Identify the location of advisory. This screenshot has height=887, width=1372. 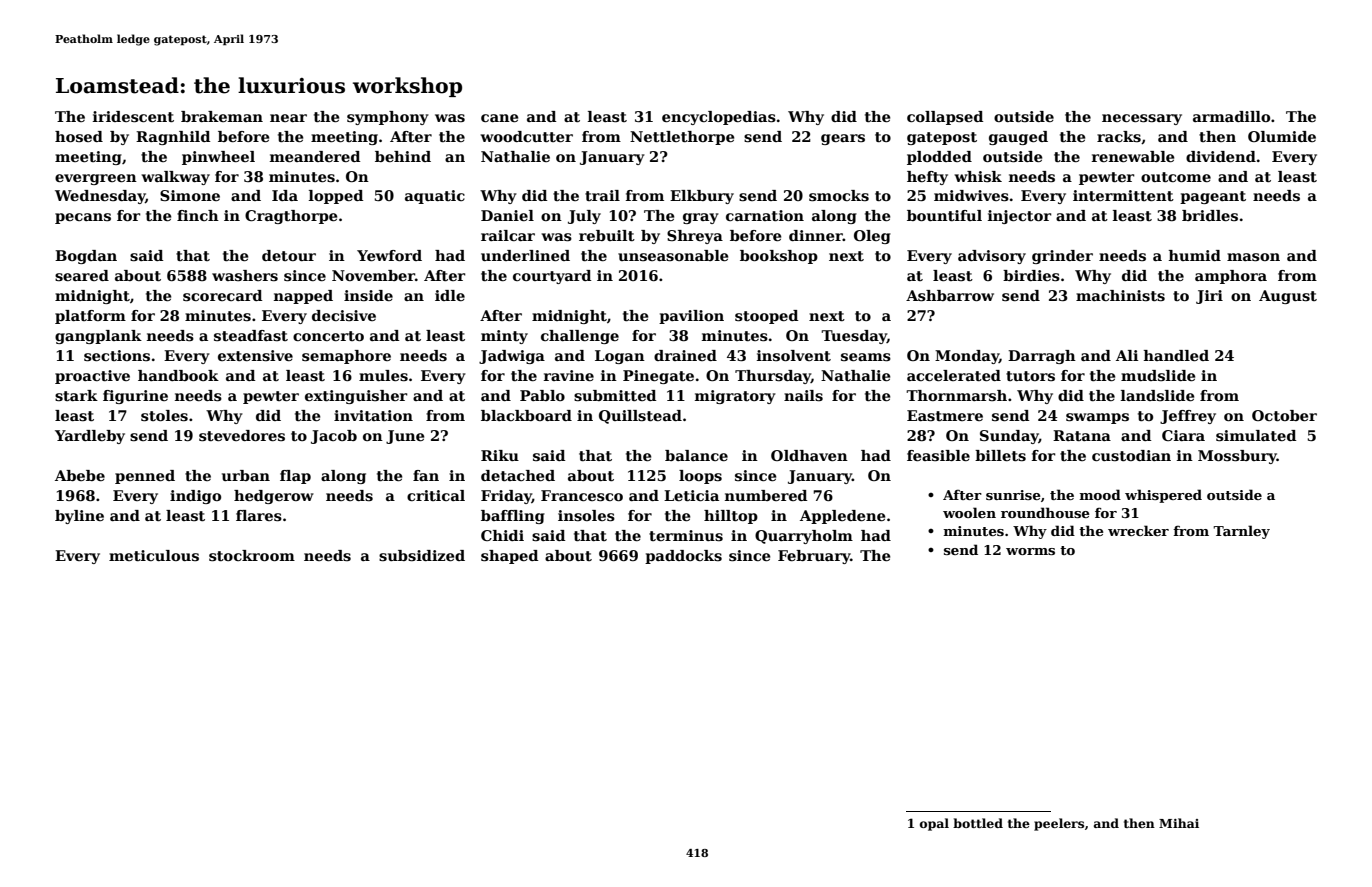
(992, 257).
